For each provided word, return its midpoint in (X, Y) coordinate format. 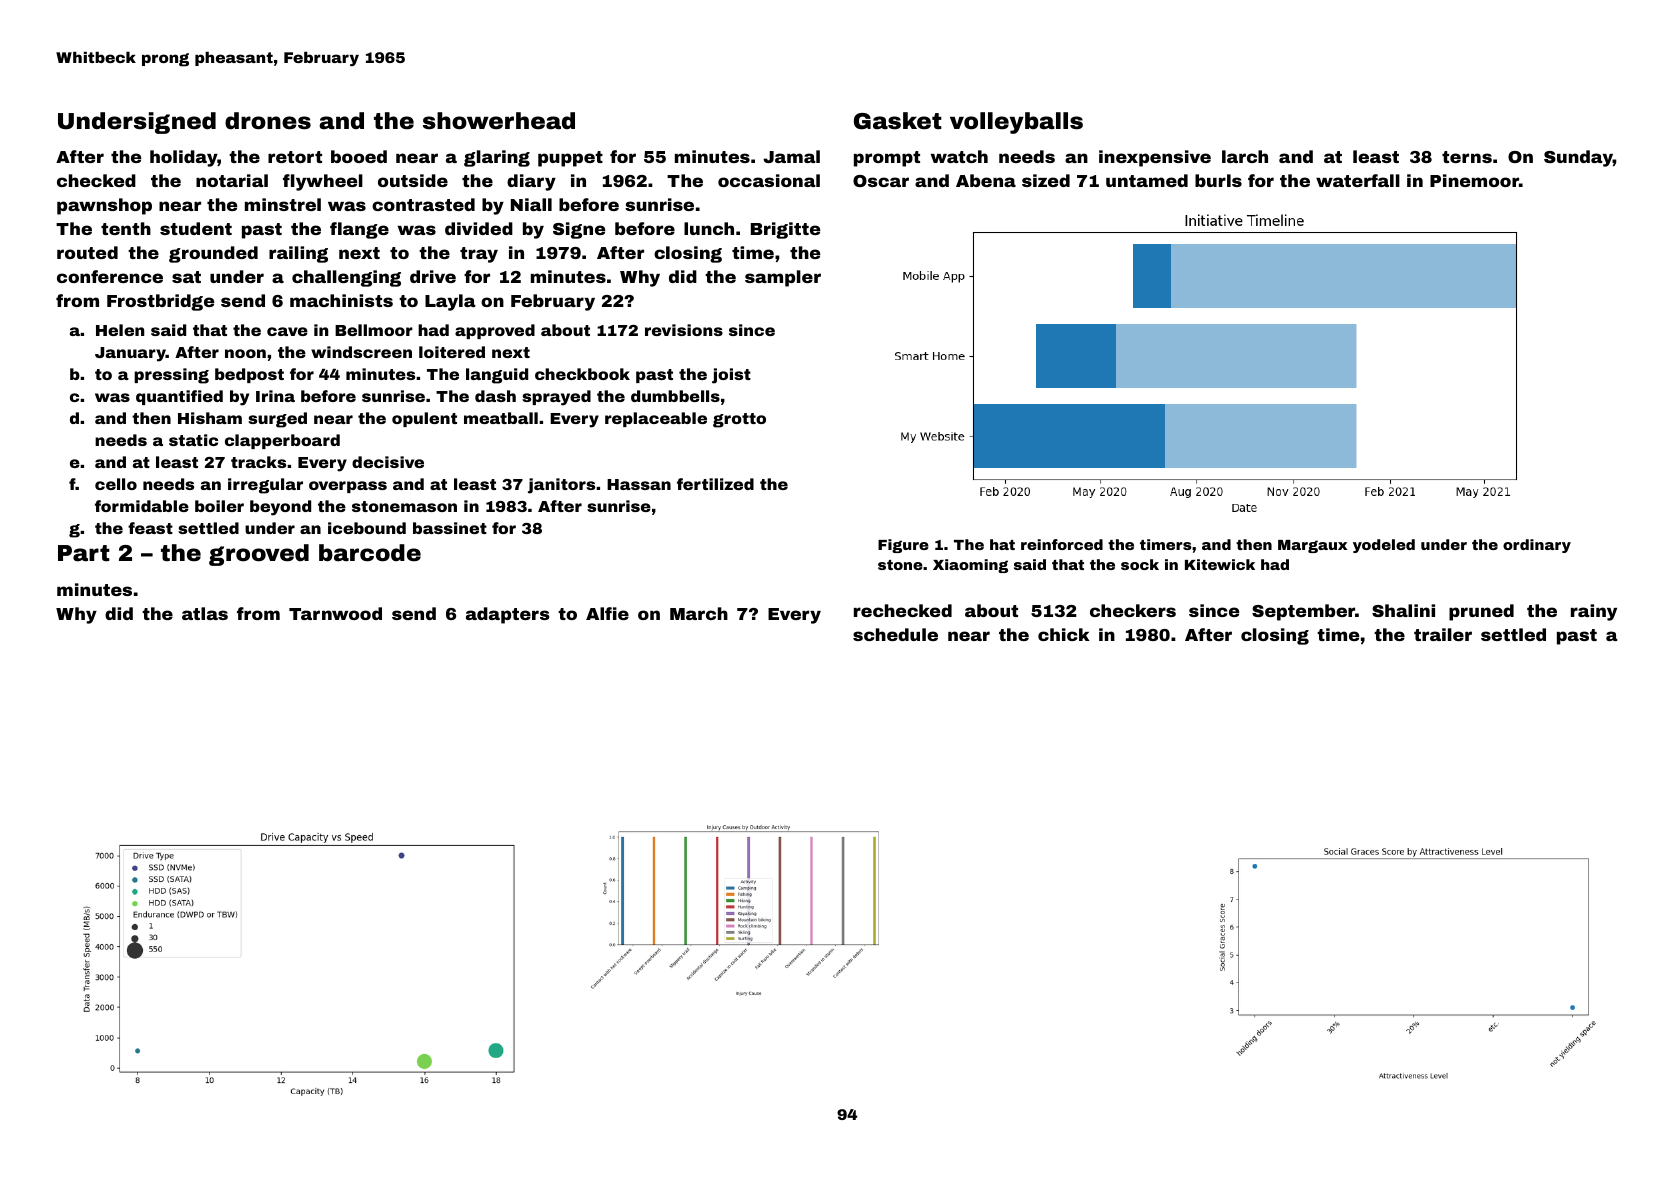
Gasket (898, 121)
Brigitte (785, 230)
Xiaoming (970, 566)
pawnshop (104, 206)
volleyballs (1016, 123)
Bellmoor (374, 330)
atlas (205, 613)
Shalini (1403, 610)
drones (268, 121)
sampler (783, 278)
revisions (684, 330)
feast (150, 528)
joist (731, 376)
